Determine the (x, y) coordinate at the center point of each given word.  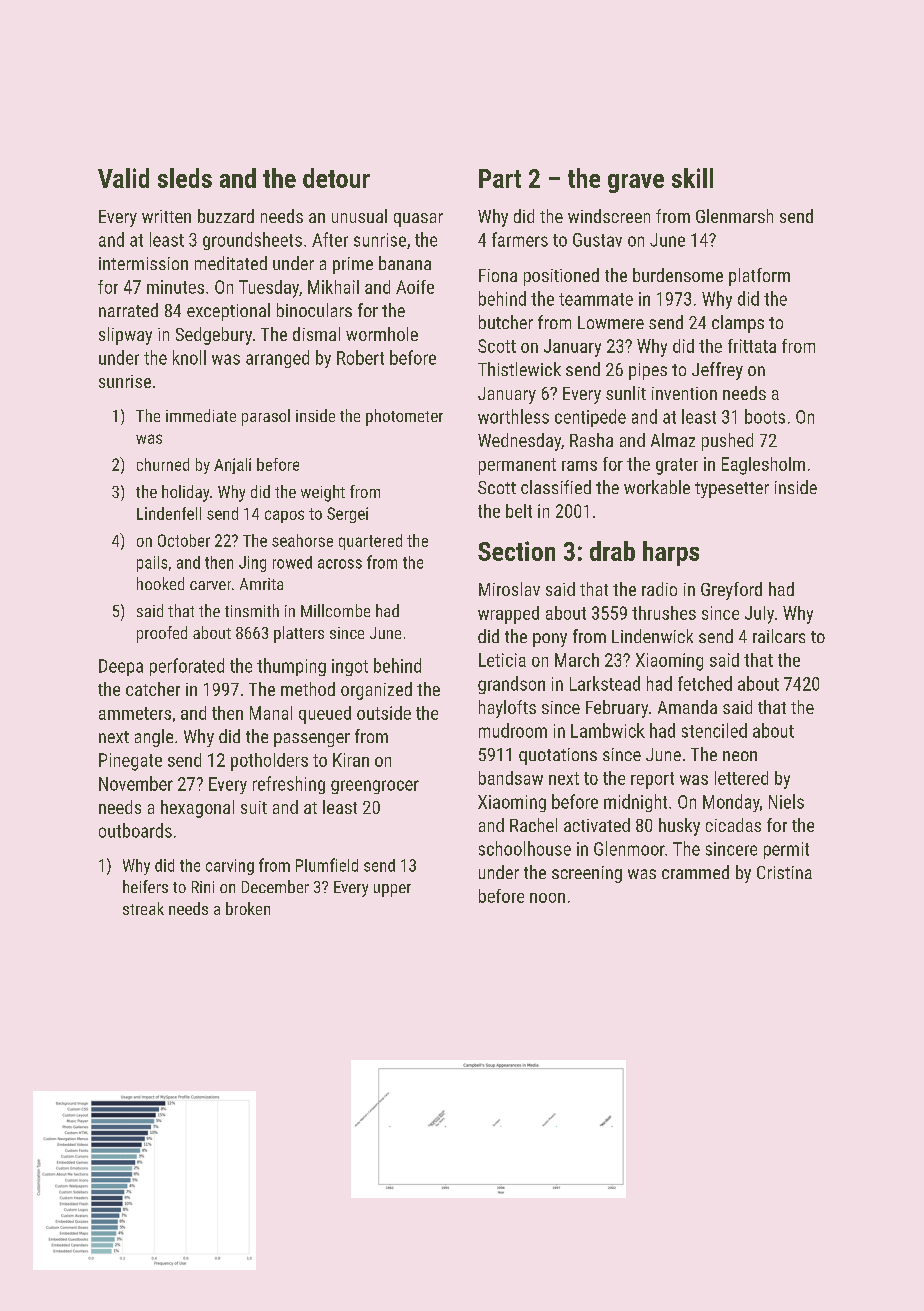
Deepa (121, 667)
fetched (705, 683)
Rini (203, 887)
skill (692, 178)
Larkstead (605, 683)
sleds (185, 178)
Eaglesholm (763, 466)
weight (323, 493)
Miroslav (509, 589)
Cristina (784, 872)
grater (677, 466)
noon (547, 898)
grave (636, 183)
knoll (189, 357)
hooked (160, 583)
